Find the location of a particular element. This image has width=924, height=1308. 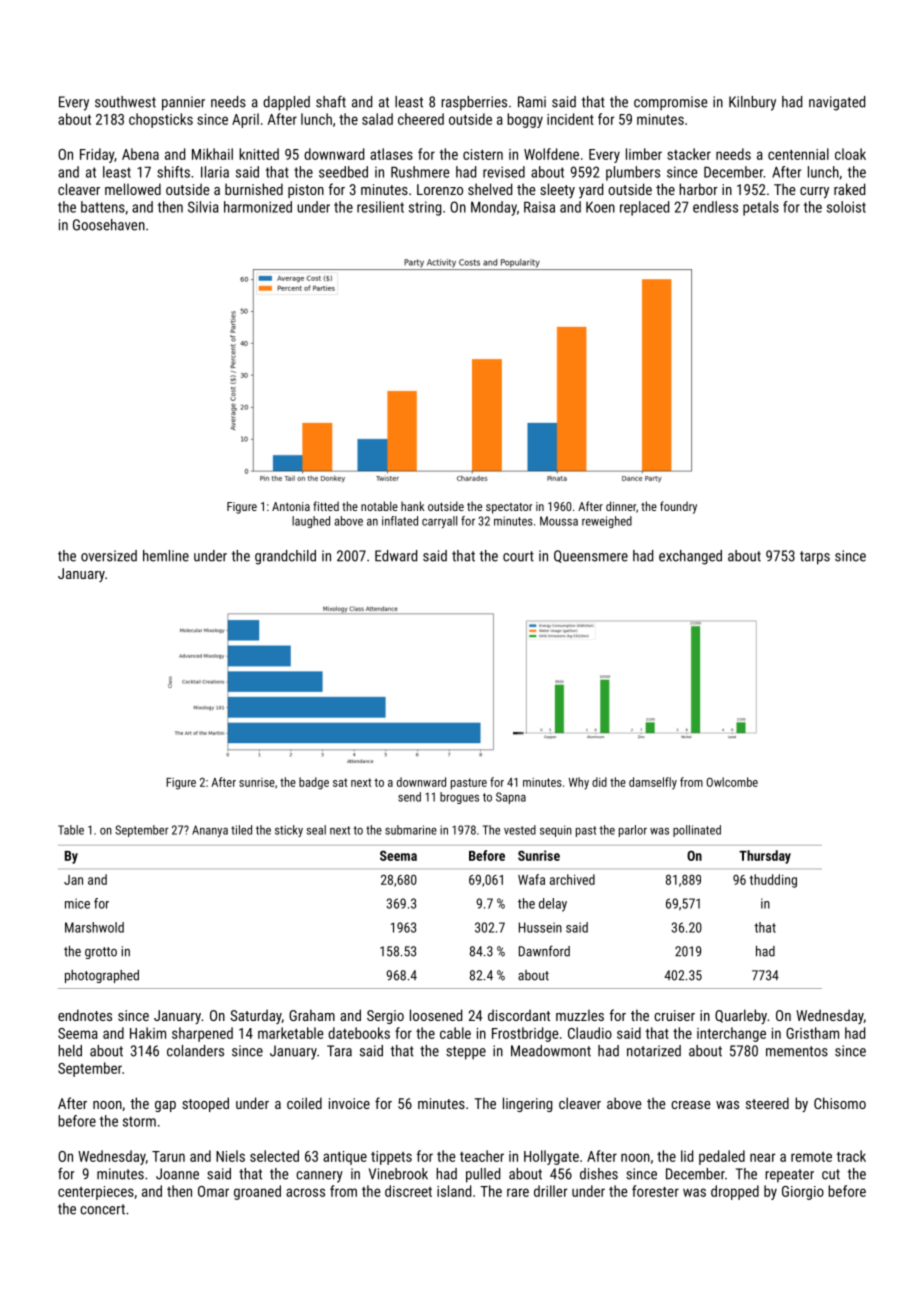

Raisa is located at coordinates (539, 207).
